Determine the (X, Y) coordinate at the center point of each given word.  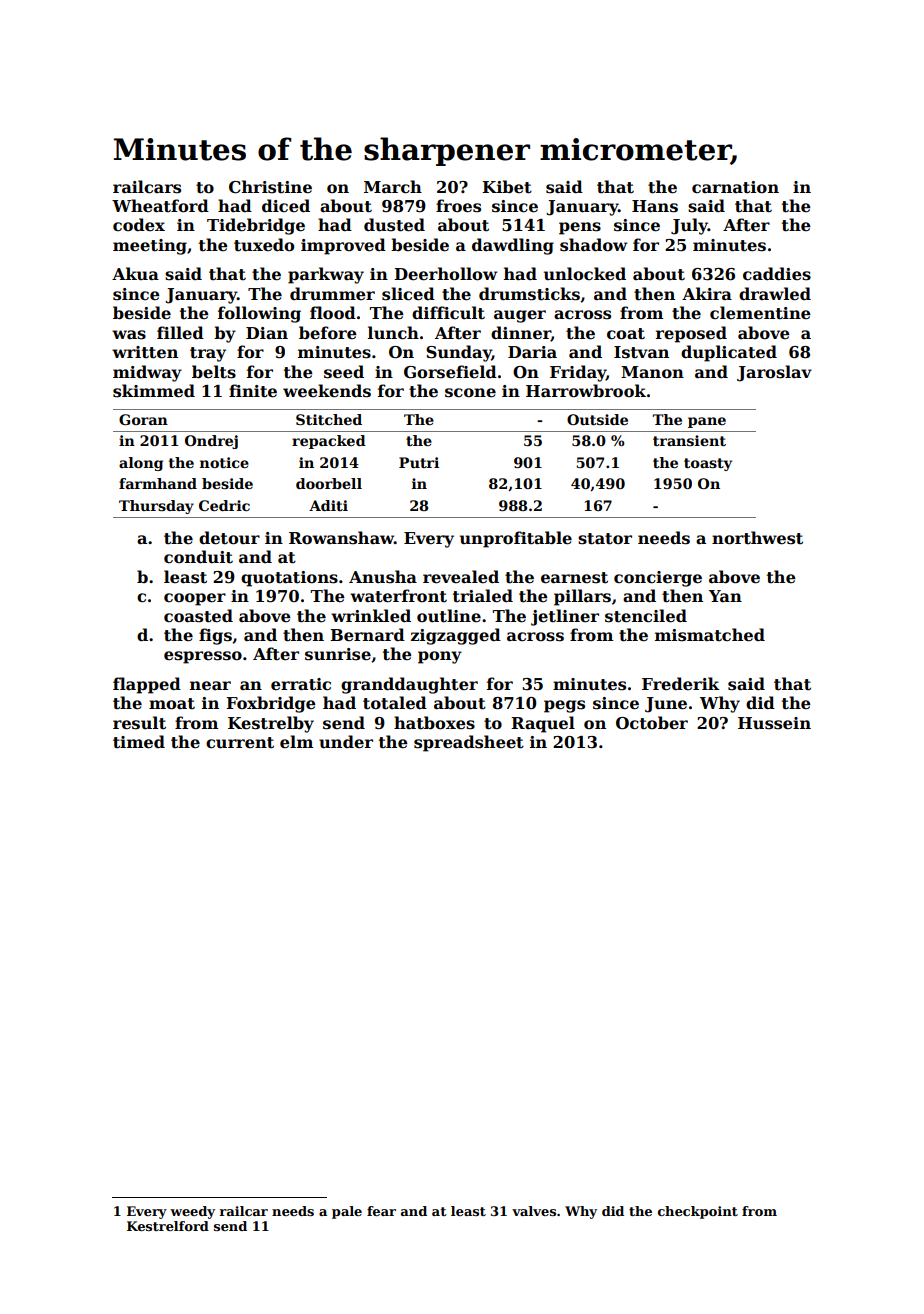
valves (534, 1211)
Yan (725, 596)
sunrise (338, 654)
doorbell (329, 483)
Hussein (774, 723)
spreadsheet (469, 743)
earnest (574, 578)
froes (458, 206)
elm (296, 742)
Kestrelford (168, 1226)
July (689, 226)
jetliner (565, 617)
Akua (135, 273)
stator (605, 539)
